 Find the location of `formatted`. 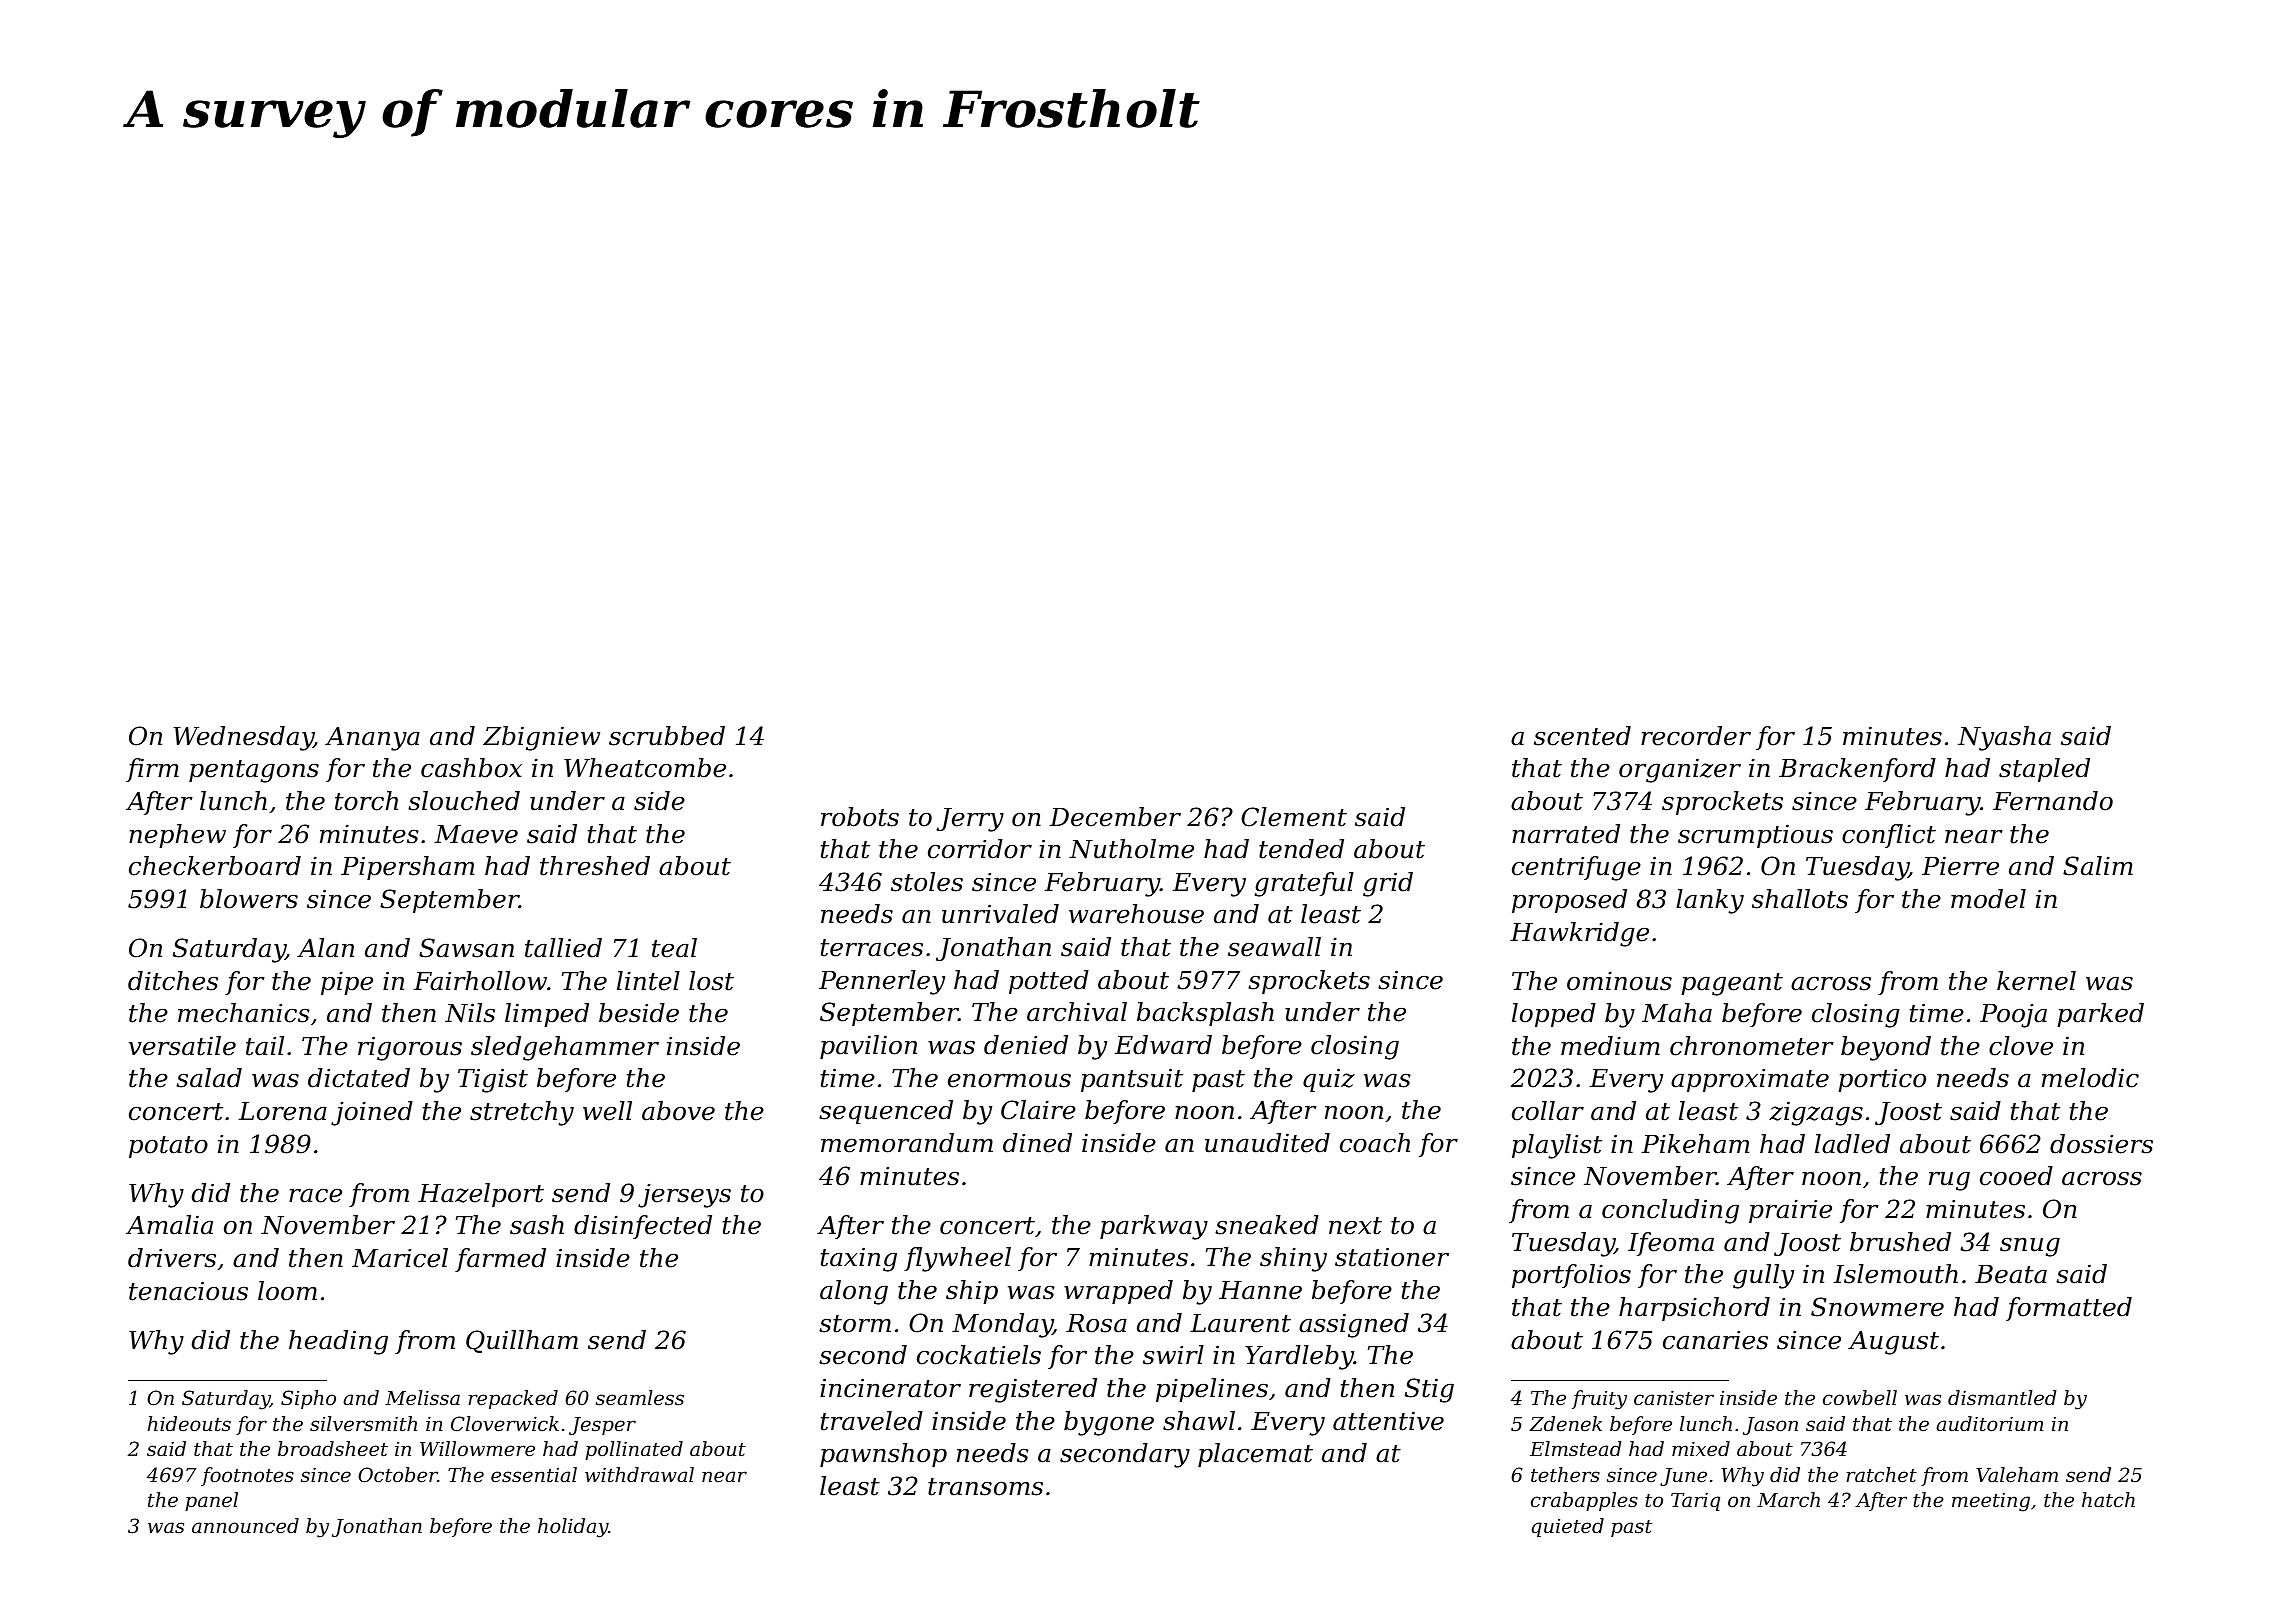

formatted is located at coordinates (2069, 1309).
